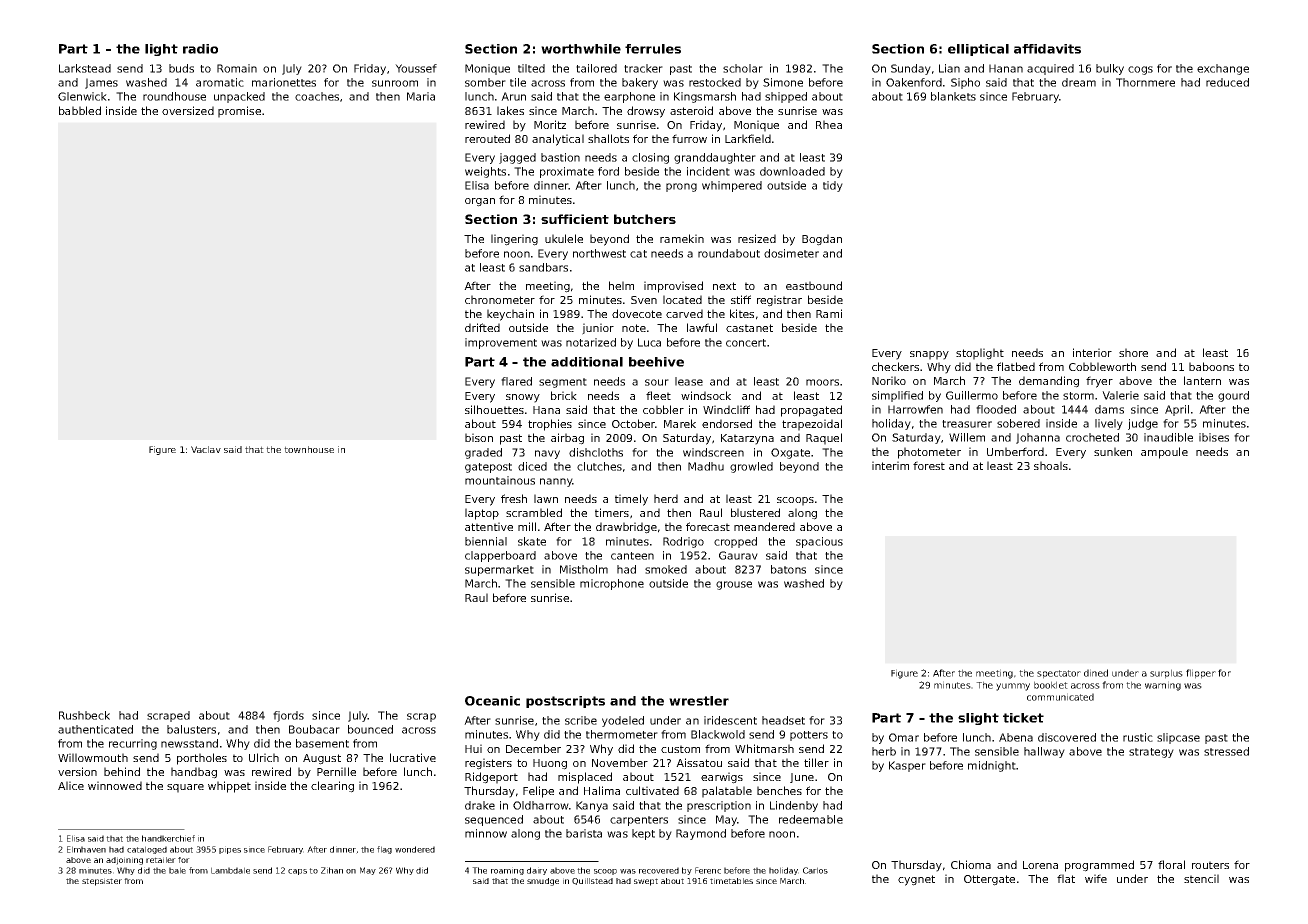  Describe the element at coordinates (500, 299) in the page. I see `chronometer` at that location.
